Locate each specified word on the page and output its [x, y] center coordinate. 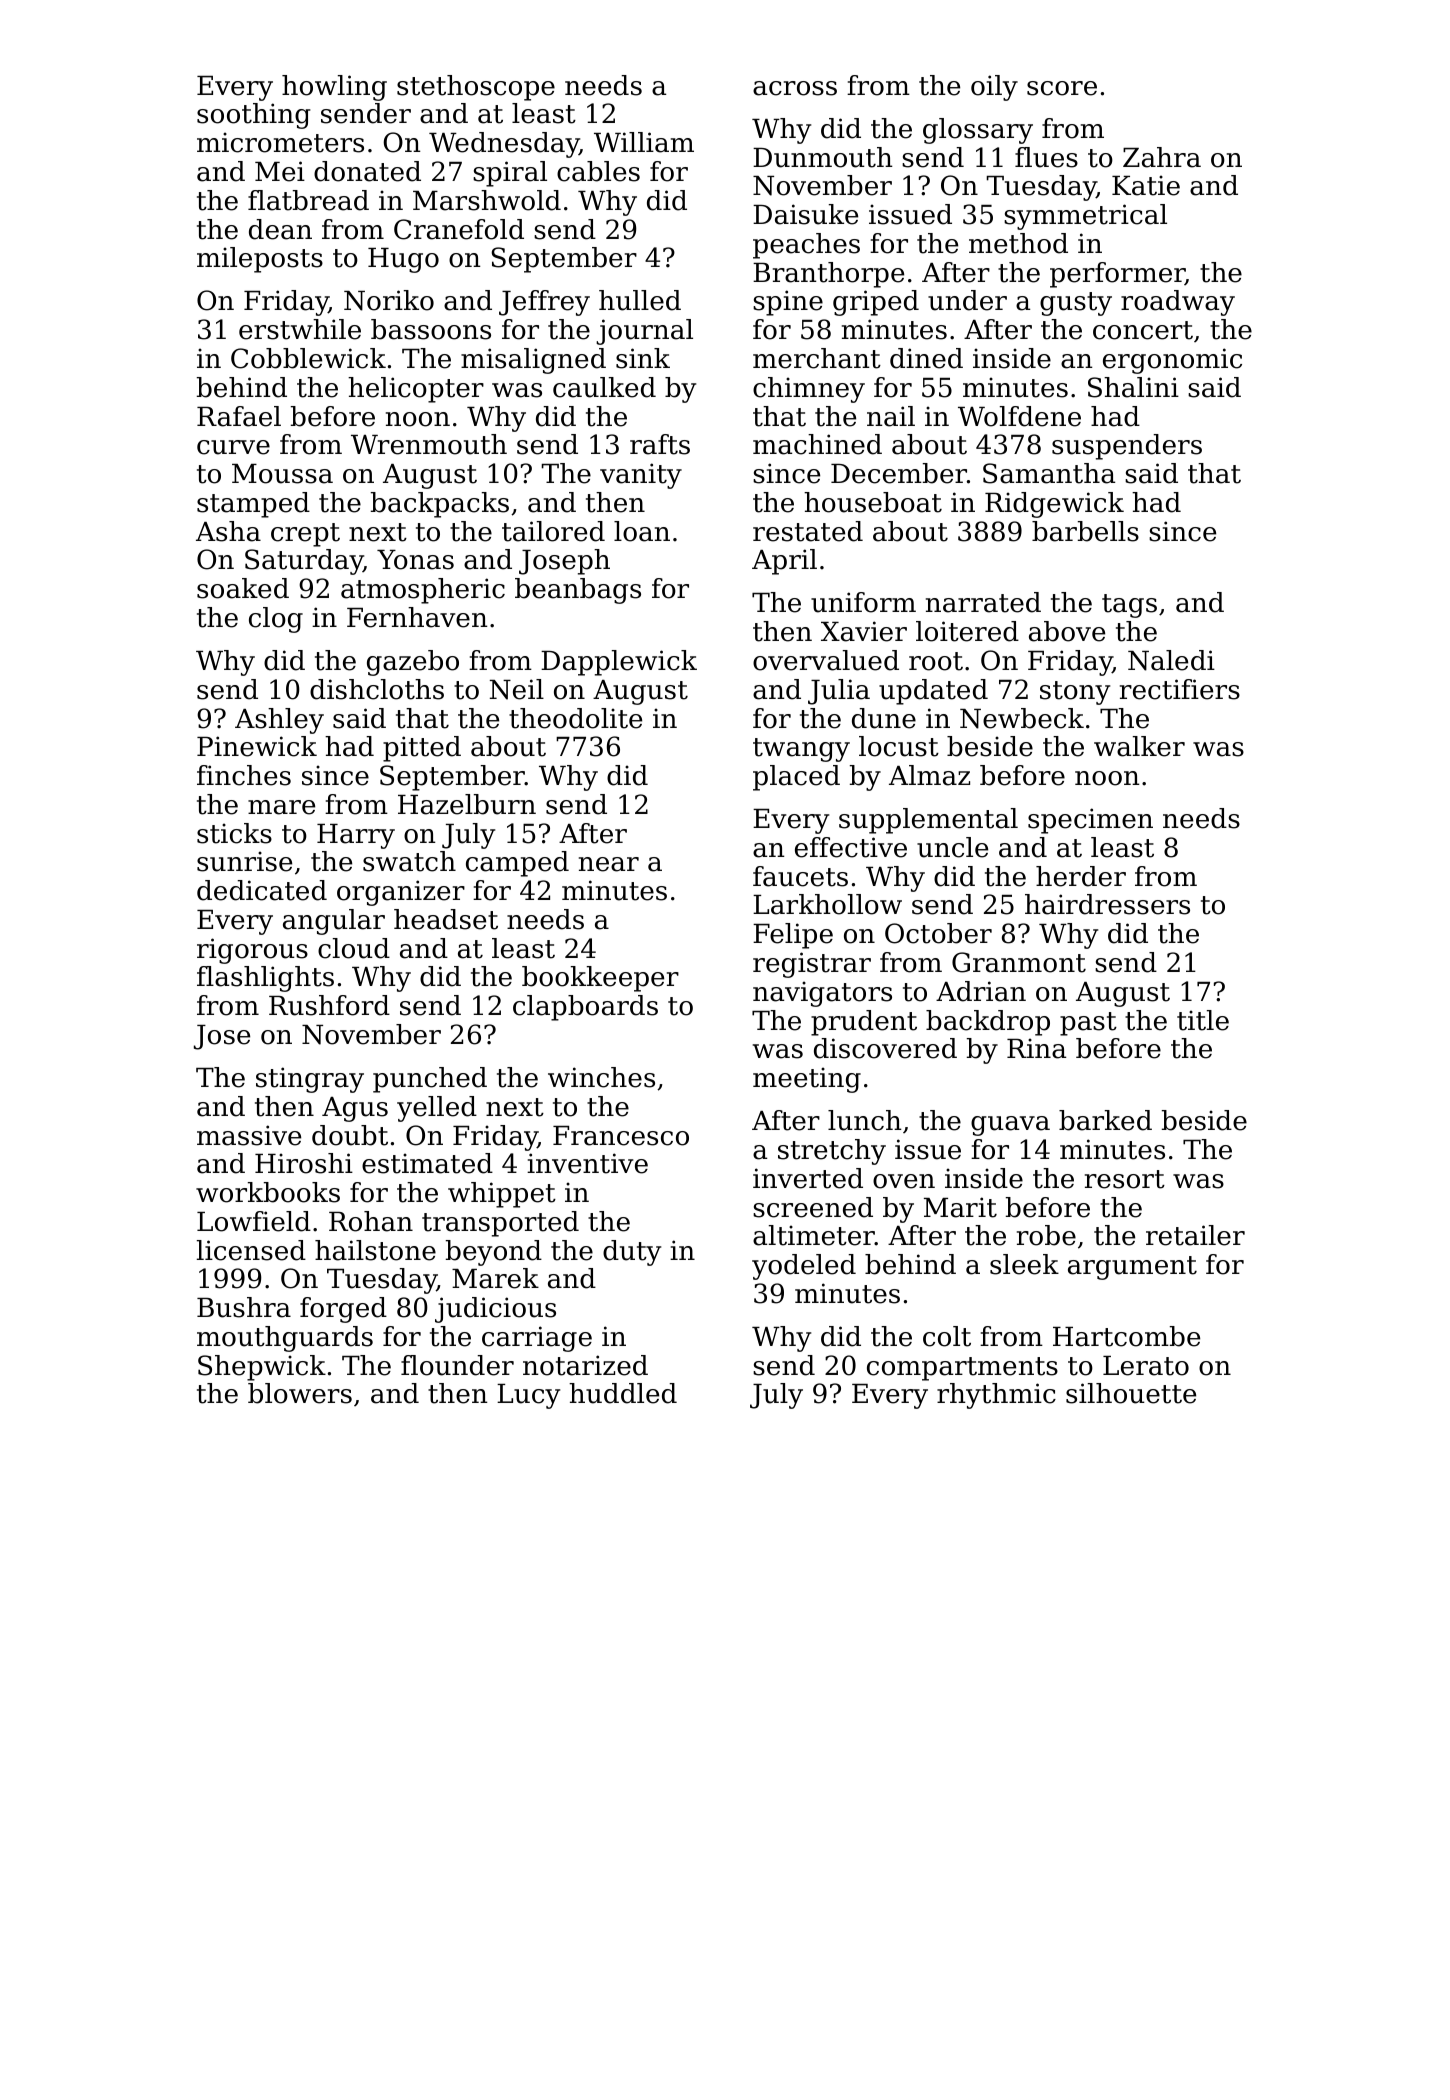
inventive [587, 1163]
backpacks [440, 505]
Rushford [329, 1005]
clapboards [585, 1008]
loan [642, 531]
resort [1125, 1179]
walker [1139, 746]
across [795, 88]
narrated [983, 602]
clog [276, 620]
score [1062, 88]
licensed [251, 1250]
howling [334, 88]
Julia [839, 692]
